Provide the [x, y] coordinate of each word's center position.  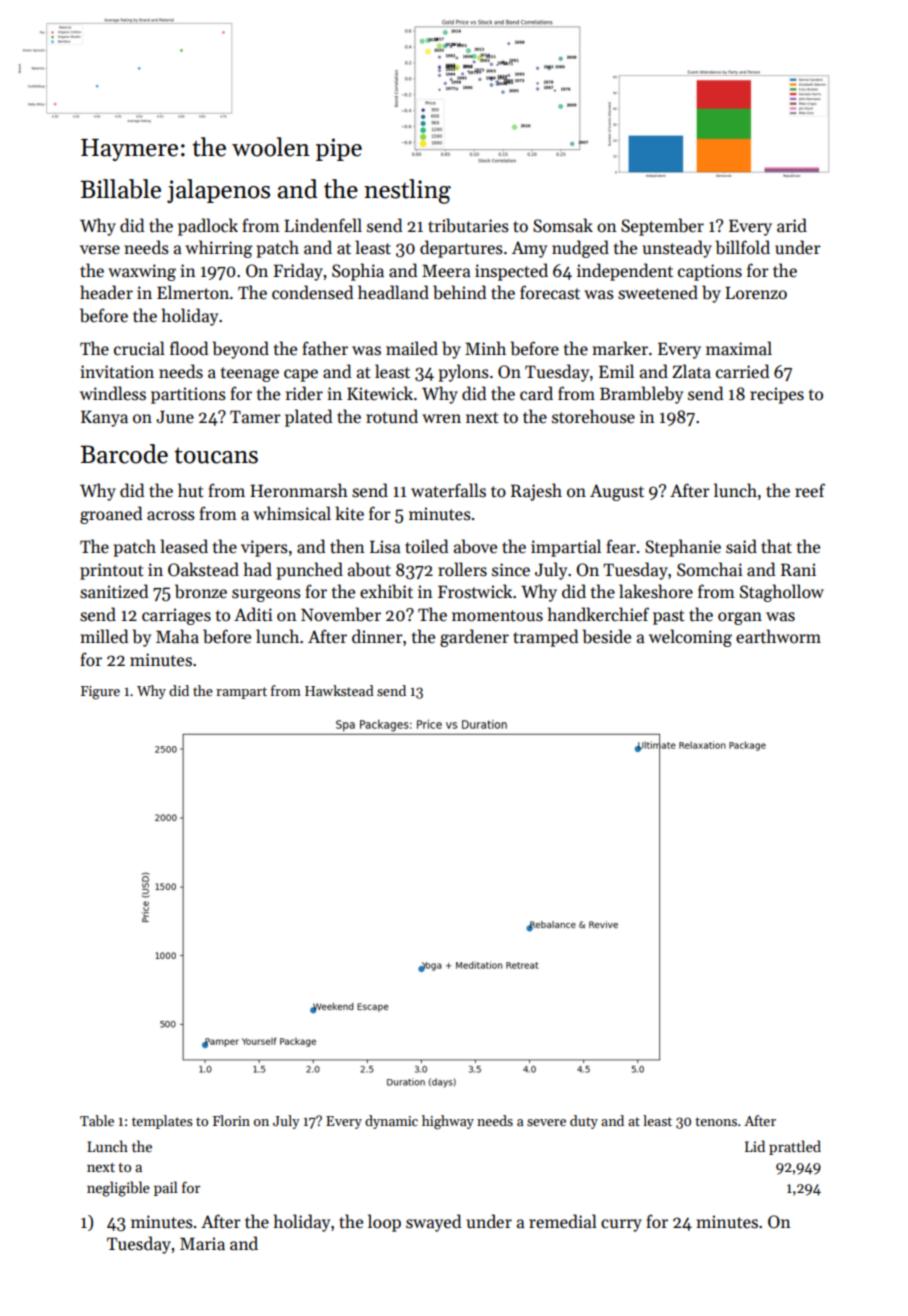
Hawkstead [339, 690]
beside [607, 636]
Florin [231, 1120]
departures [461, 249]
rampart [241, 693]
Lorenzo [756, 293]
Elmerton [193, 292]
